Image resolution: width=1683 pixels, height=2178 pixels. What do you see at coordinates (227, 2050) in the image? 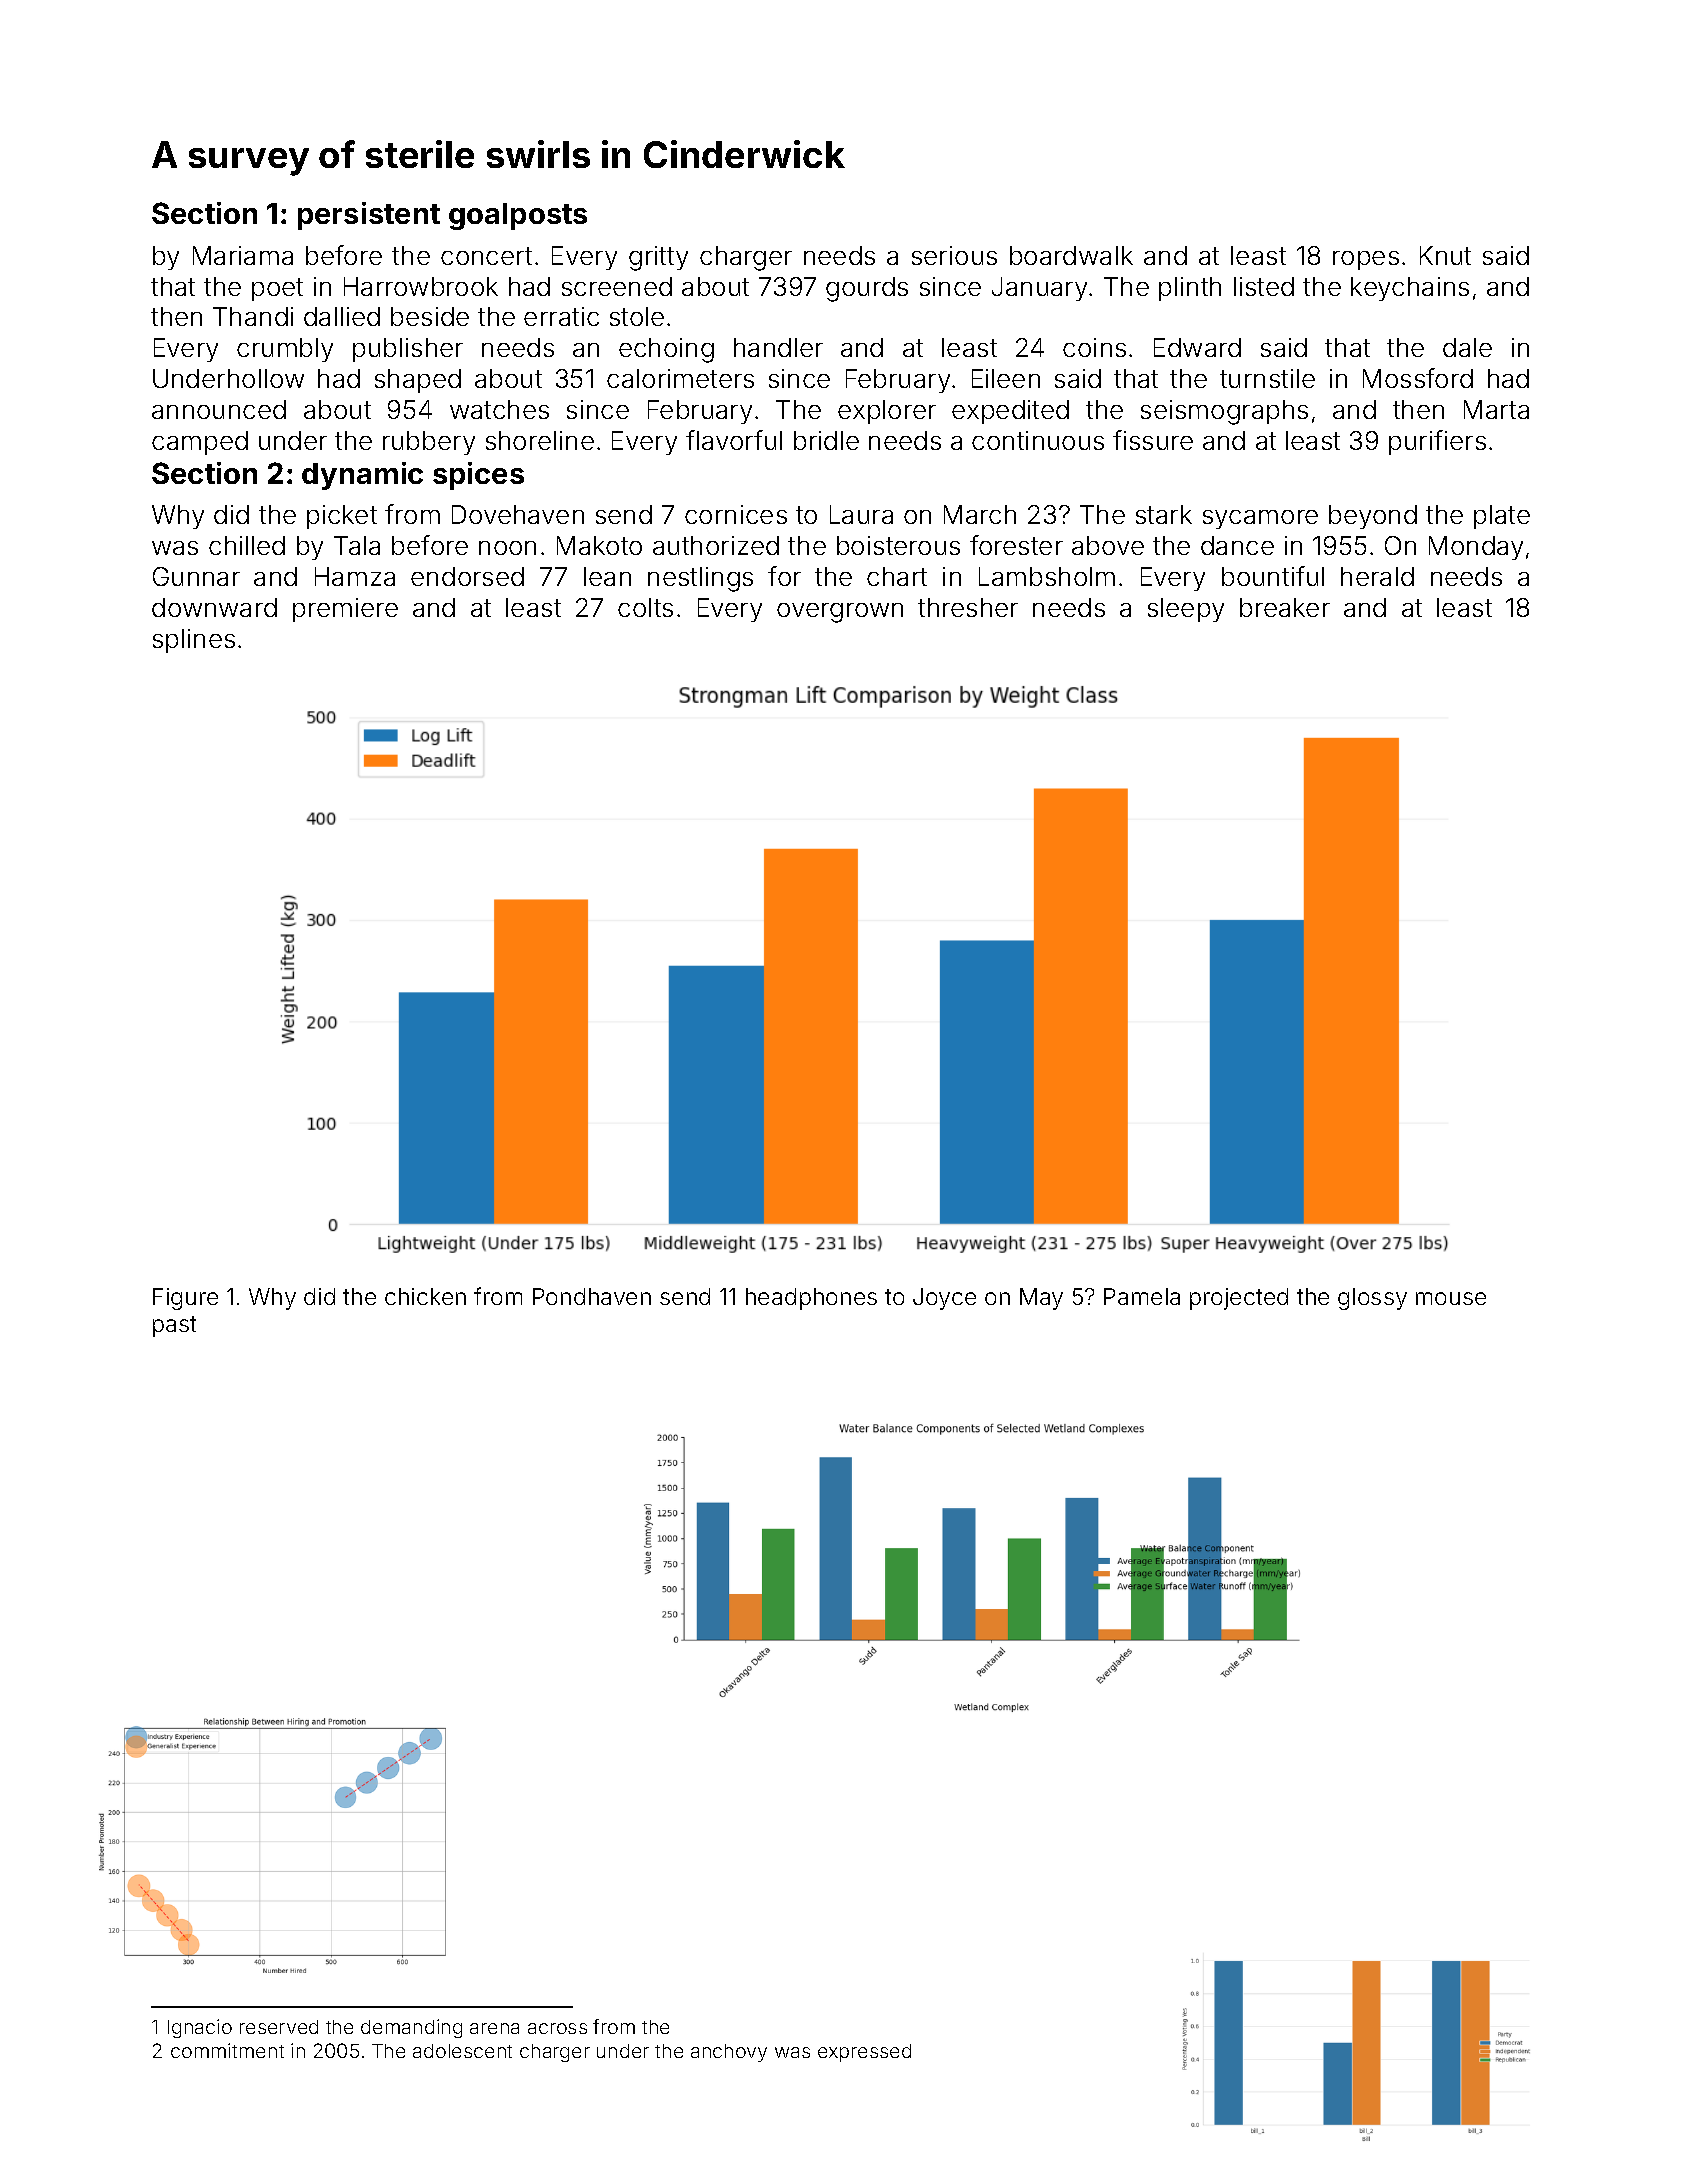
I see `commitment` at bounding box center [227, 2050].
